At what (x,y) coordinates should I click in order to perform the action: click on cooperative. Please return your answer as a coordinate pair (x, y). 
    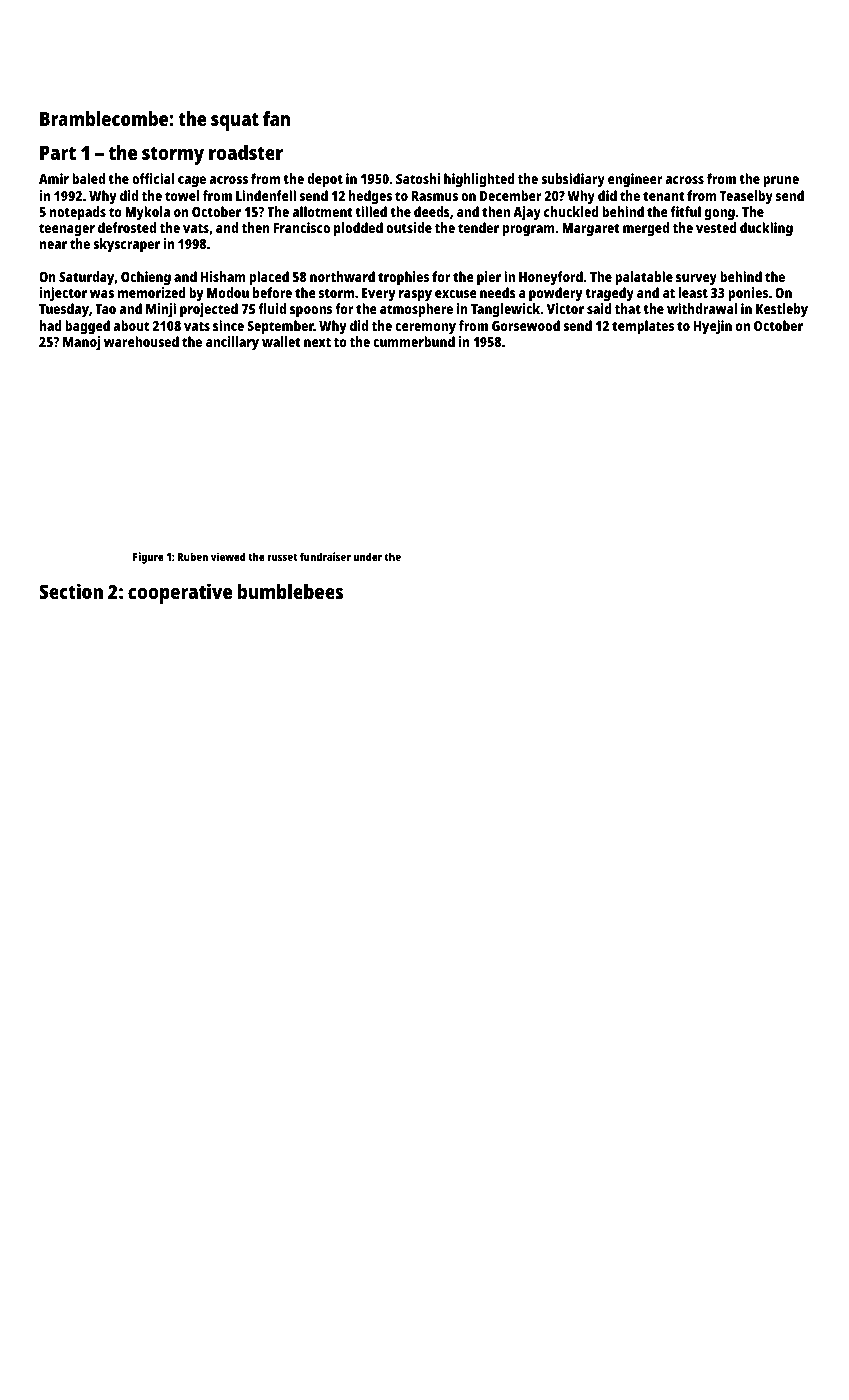
    Looking at the image, I should click on (180, 593).
